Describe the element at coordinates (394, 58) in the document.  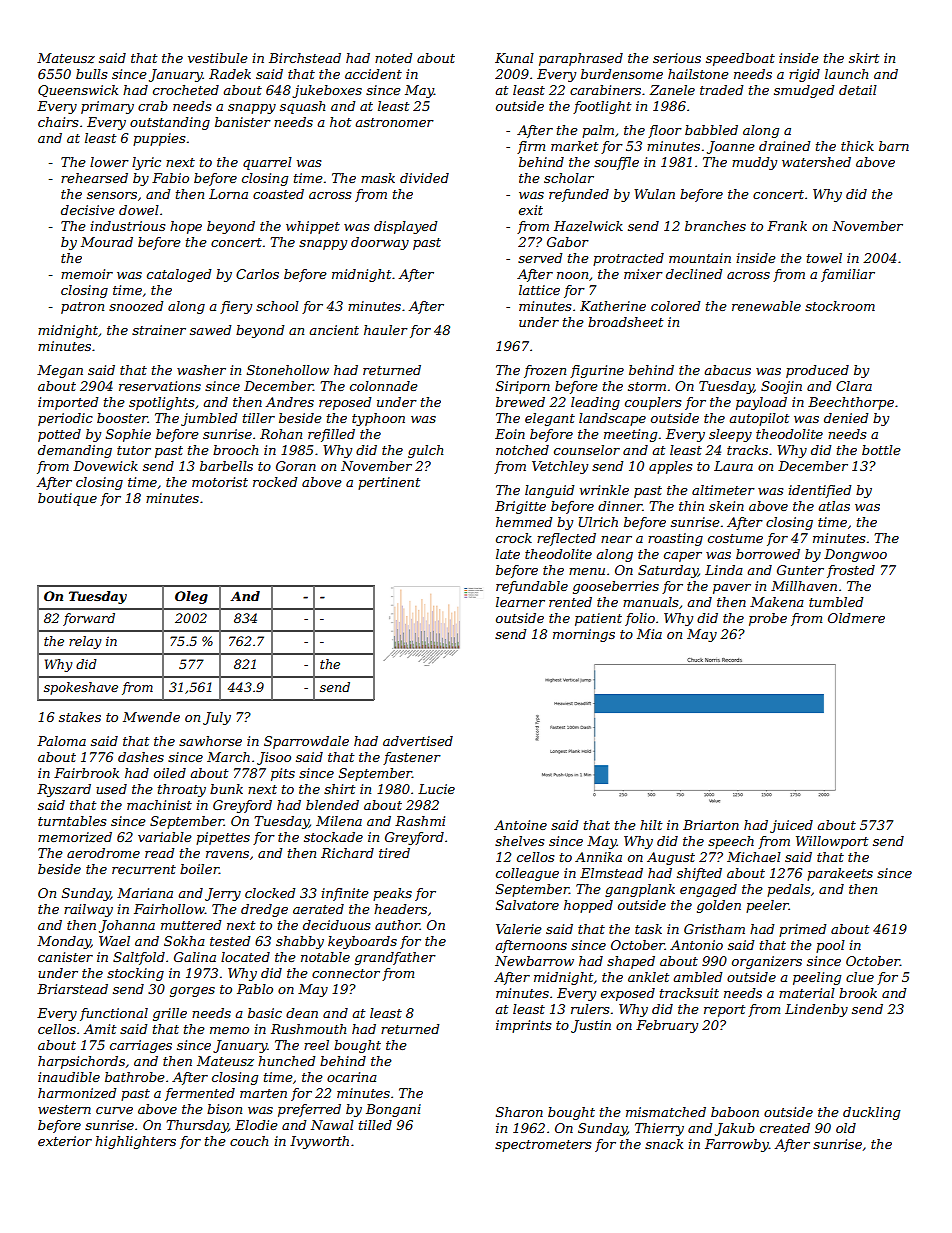
I see `noted` at that location.
